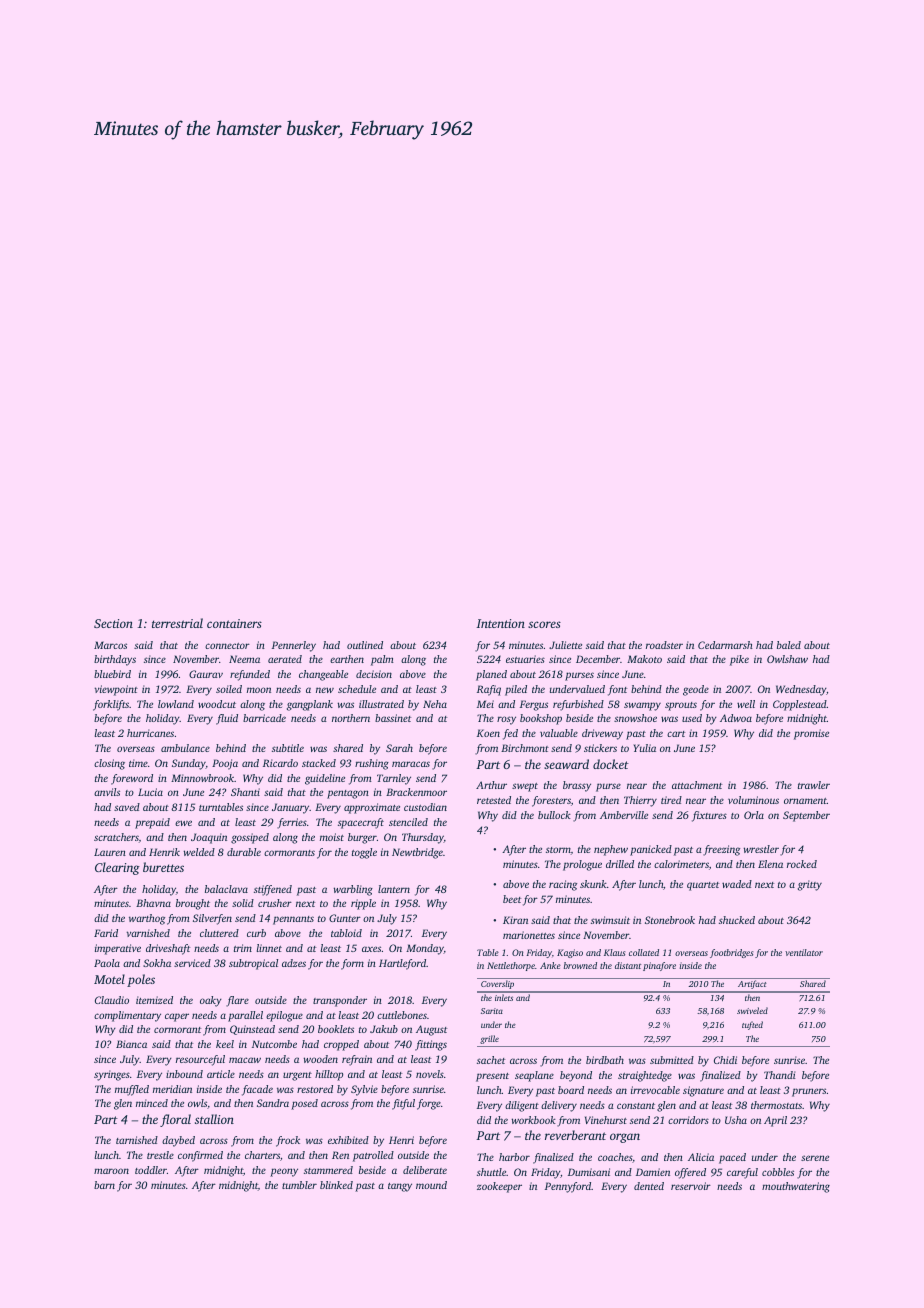  Describe the element at coordinates (796, 1187) in the image. I see `mouthwatering` at that location.
